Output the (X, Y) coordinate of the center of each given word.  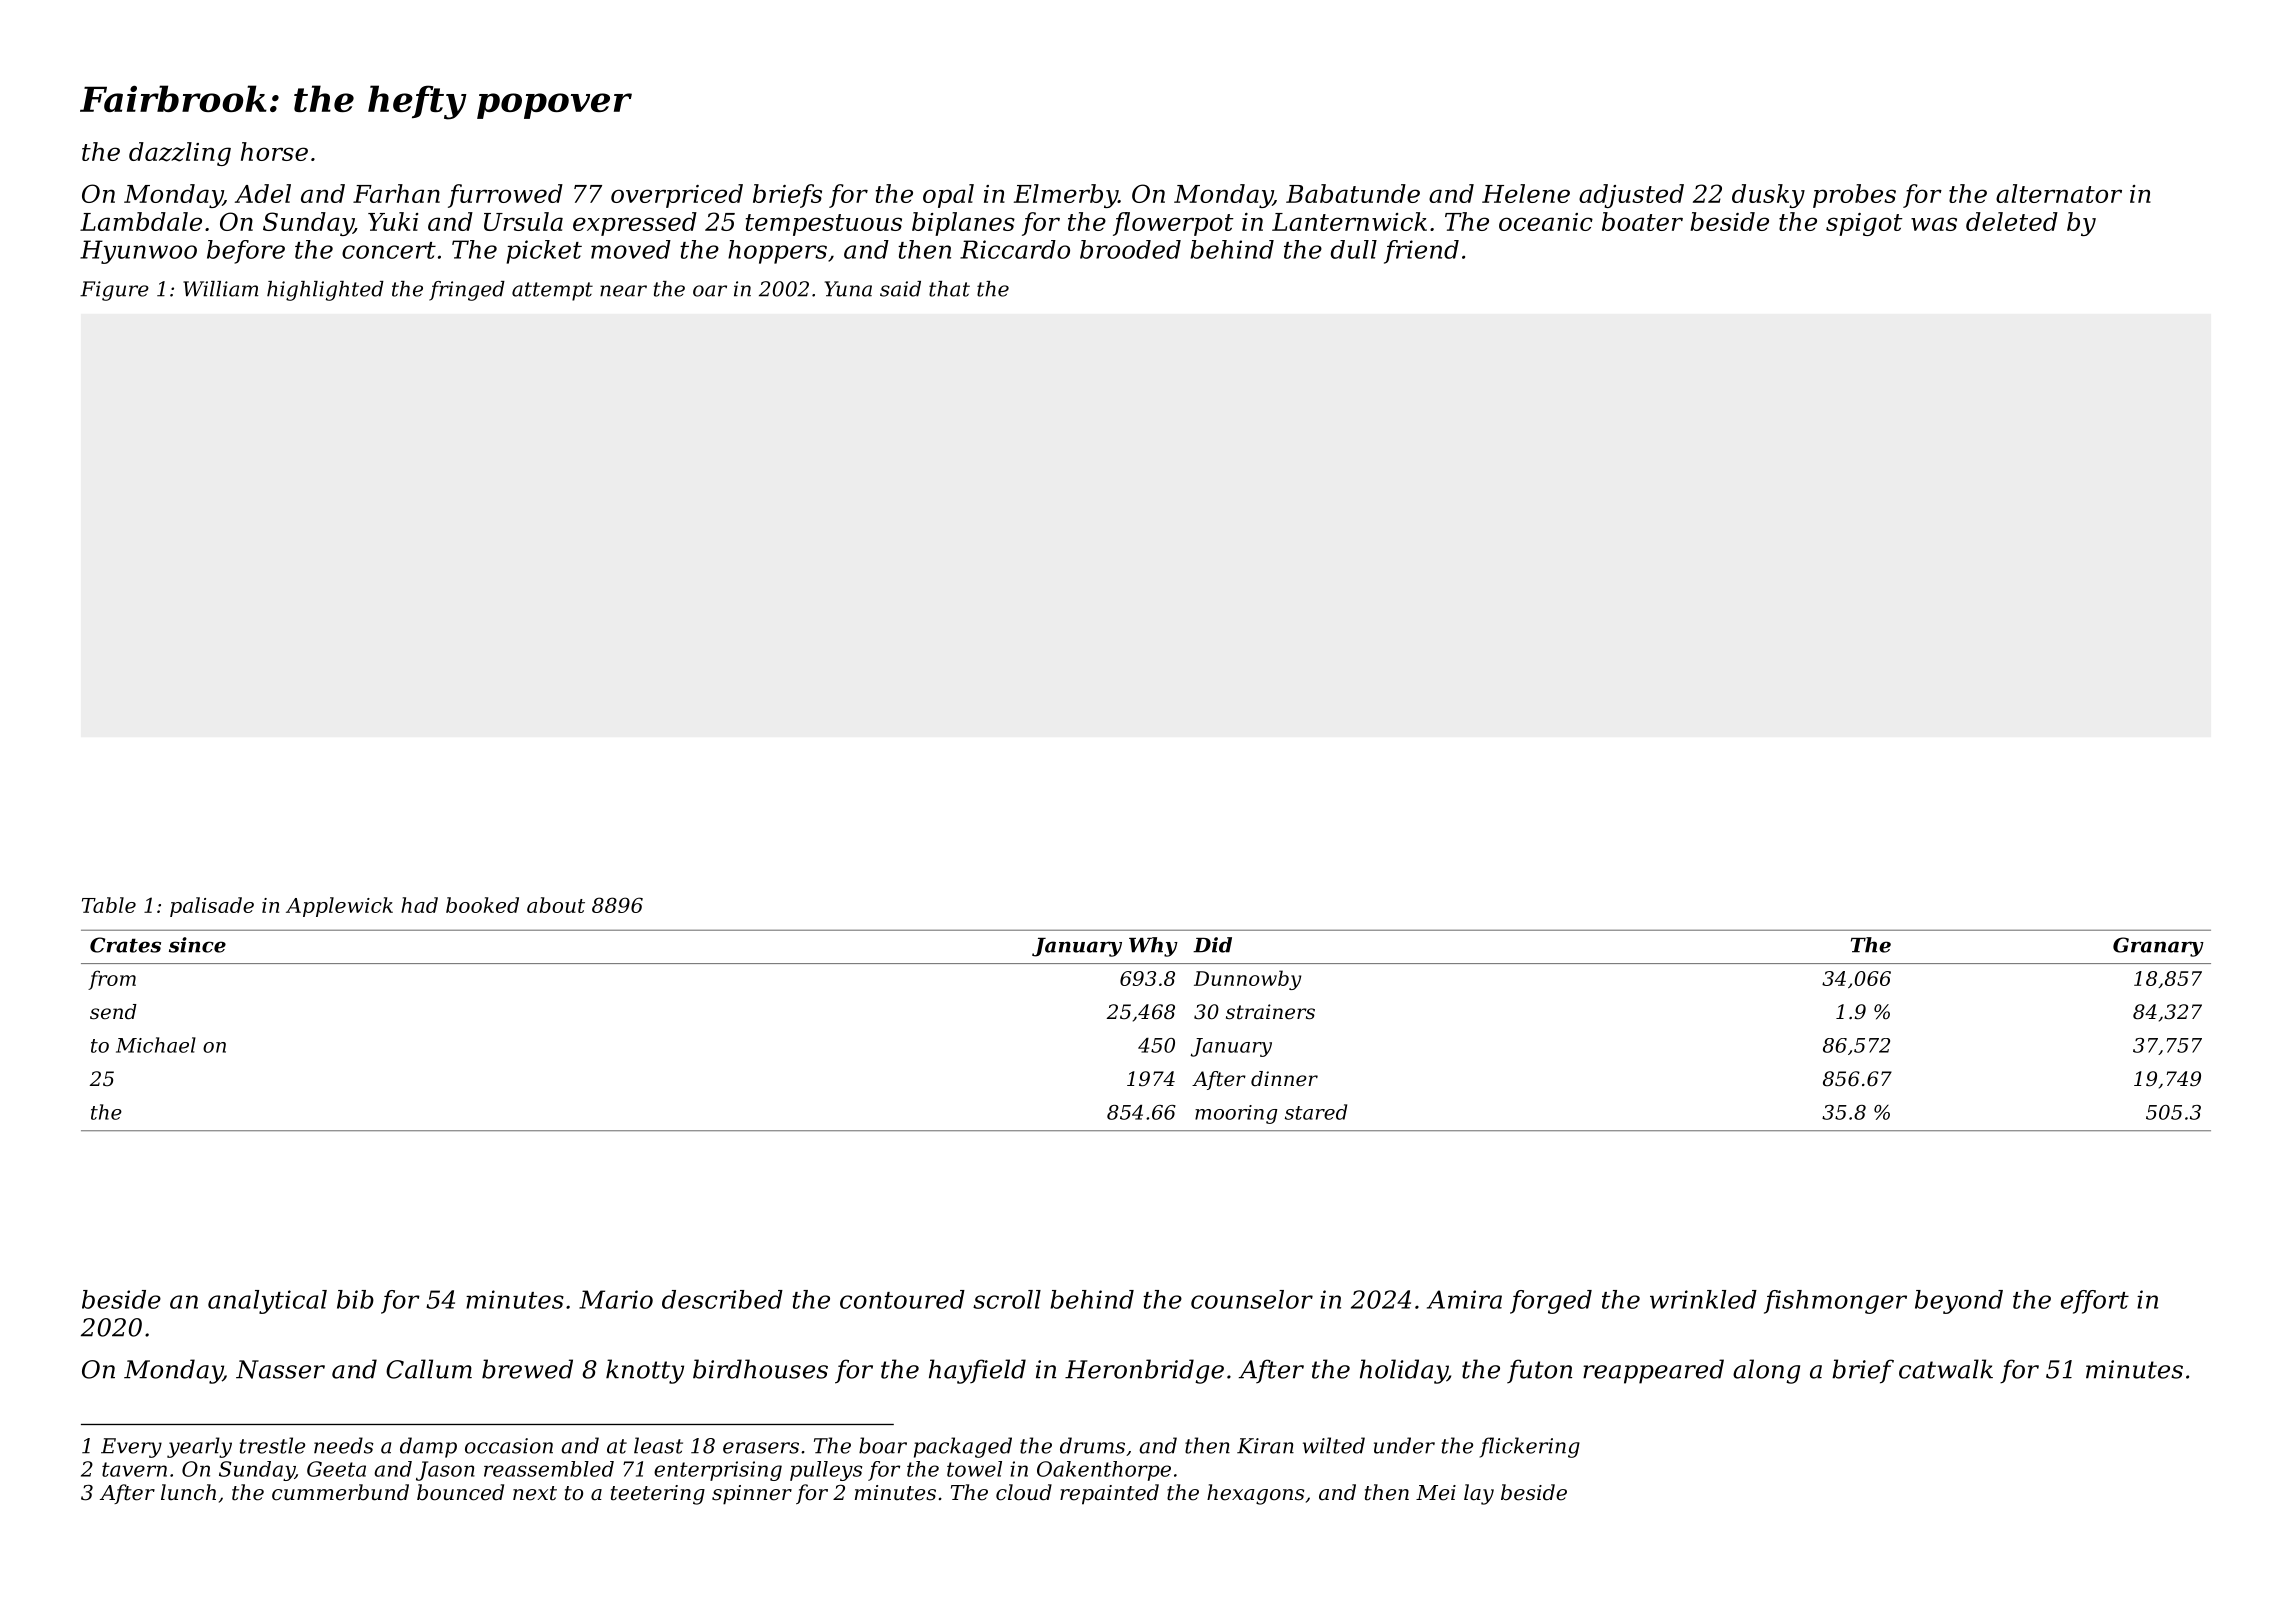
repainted (1109, 1494)
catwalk (1946, 1369)
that (949, 289)
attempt (552, 291)
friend (1421, 252)
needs (344, 1445)
